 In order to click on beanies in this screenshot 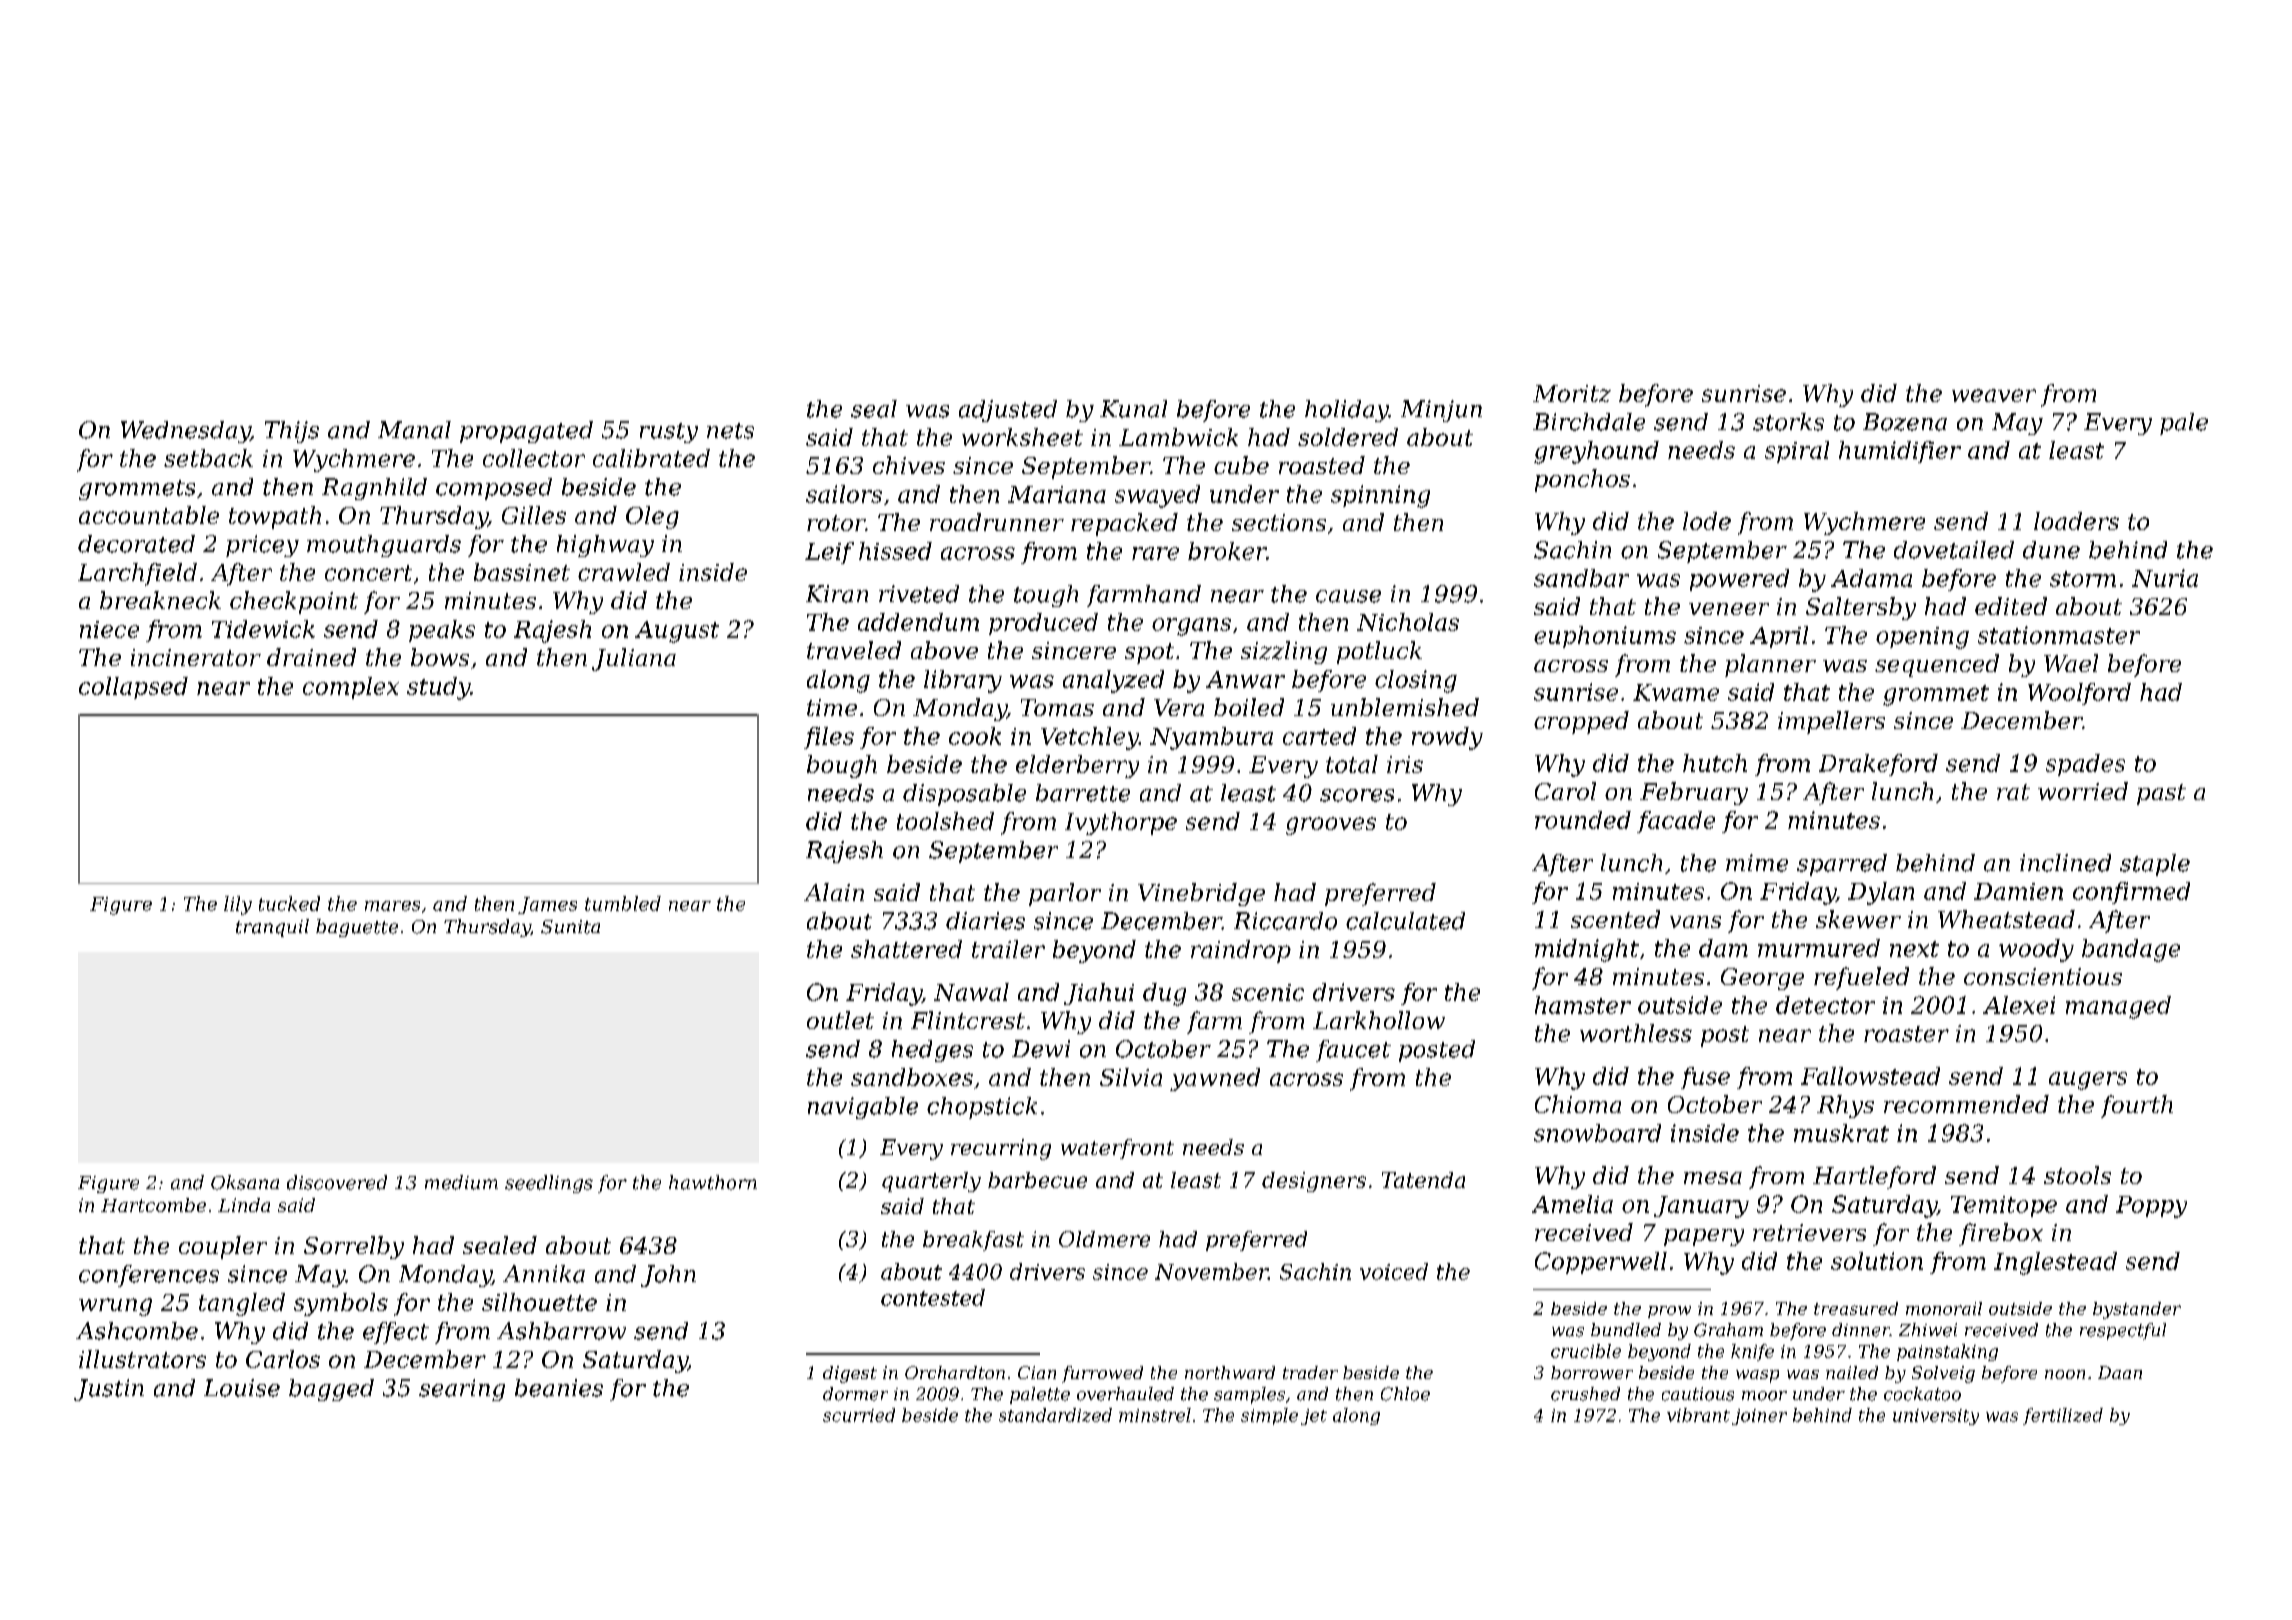, I will do `click(559, 1388)`.
